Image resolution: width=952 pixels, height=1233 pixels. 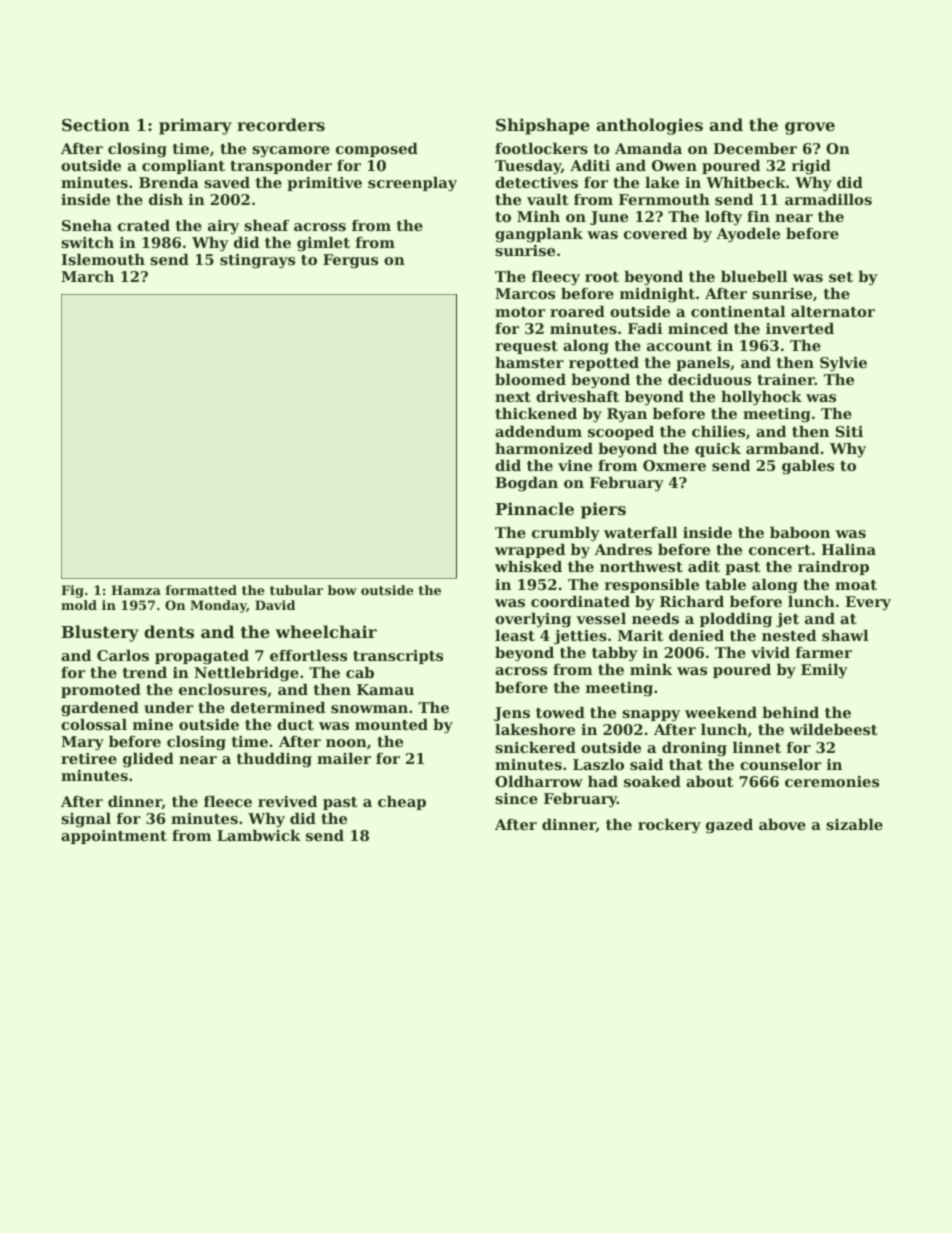 I want to click on Sylvie, so click(x=843, y=364).
